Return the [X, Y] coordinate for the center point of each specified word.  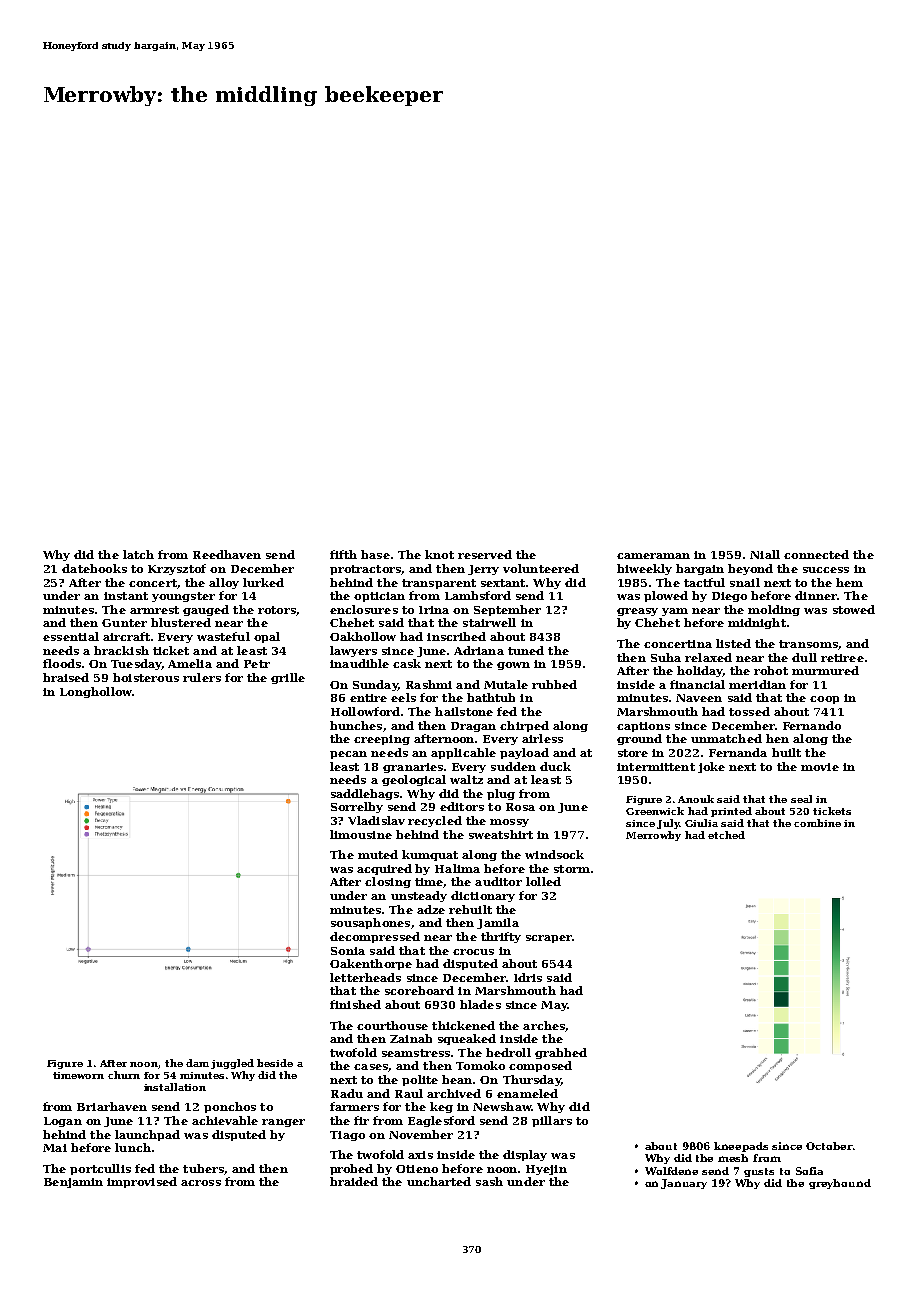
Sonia [348, 951]
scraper [549, 939]
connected [816, 554]
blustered [181, 622]
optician [379, 597]
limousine [361, 834]
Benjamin [73, 1183]
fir [361, 1120]
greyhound [840, 1184]
